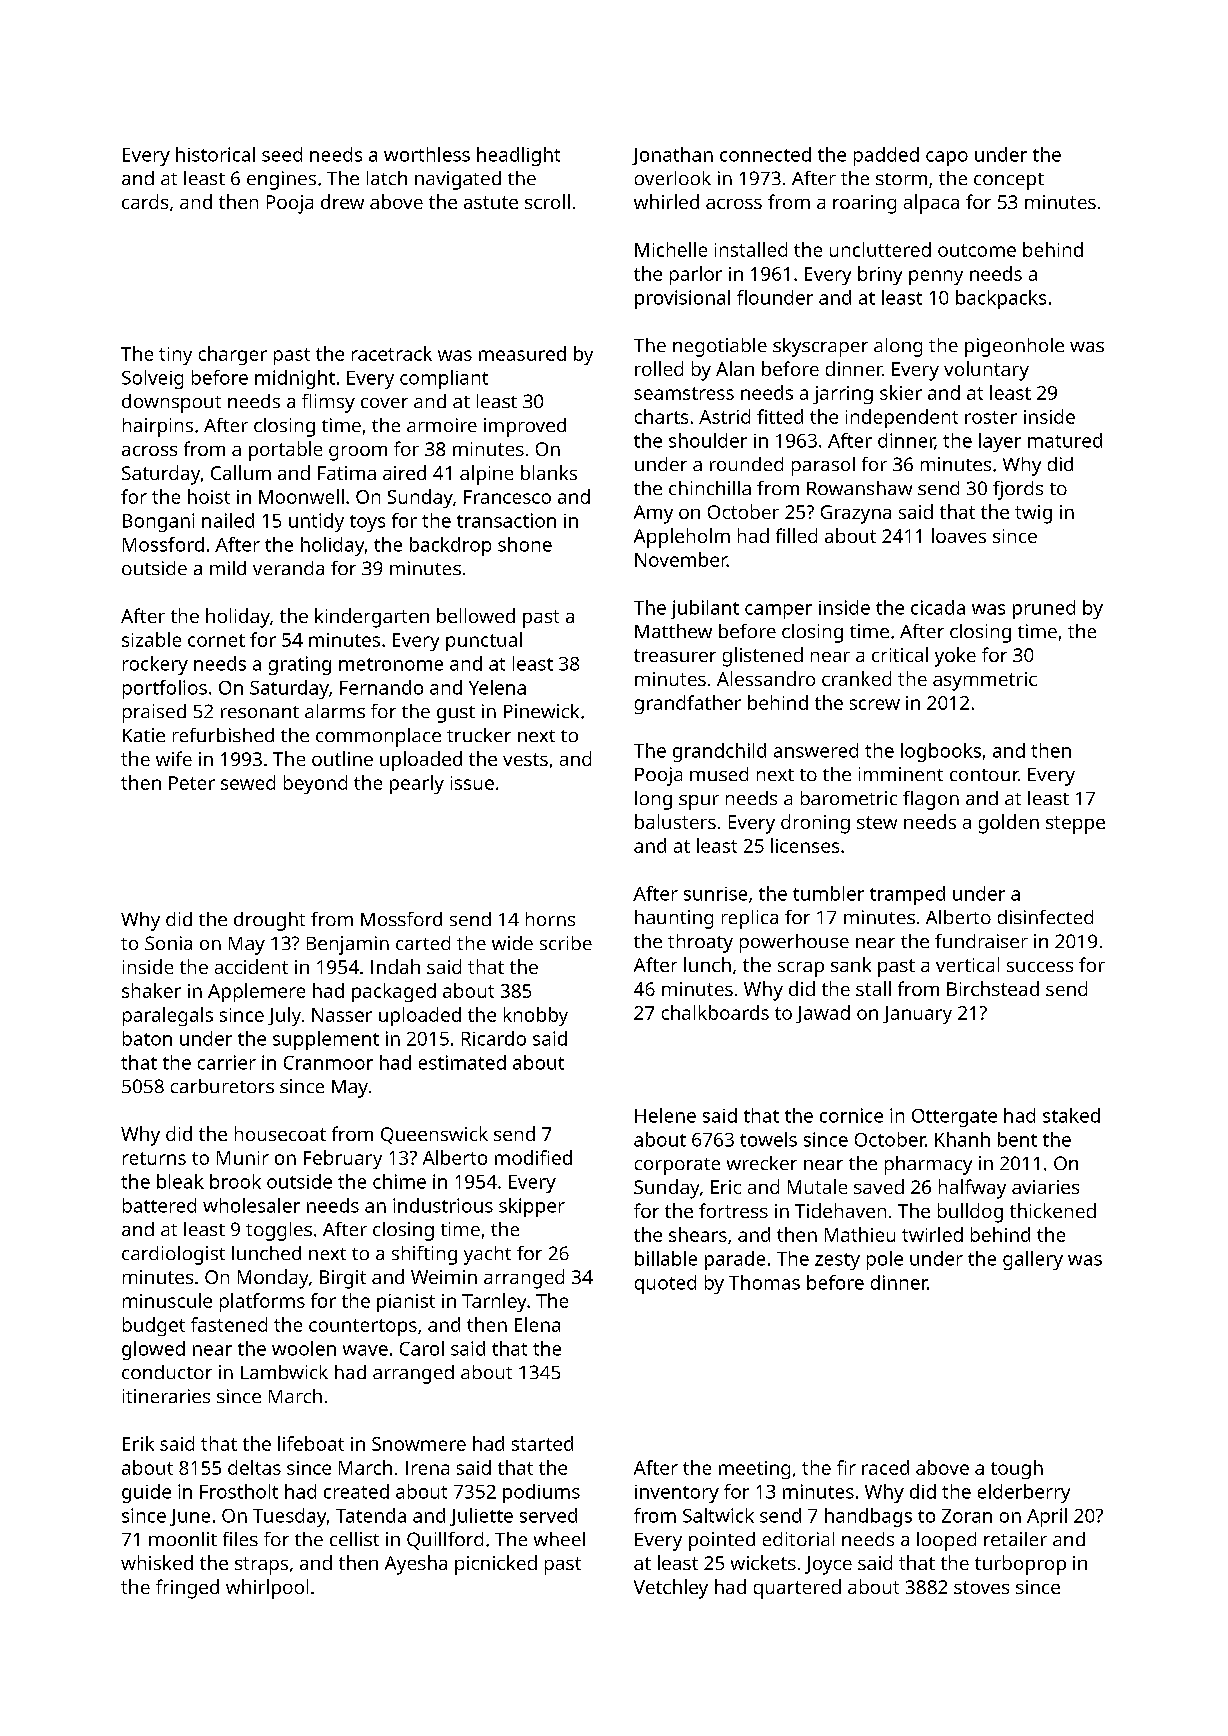 The height and width of the document is (1736, 1228). I want to click on Benjamin, so click(348, 945).
